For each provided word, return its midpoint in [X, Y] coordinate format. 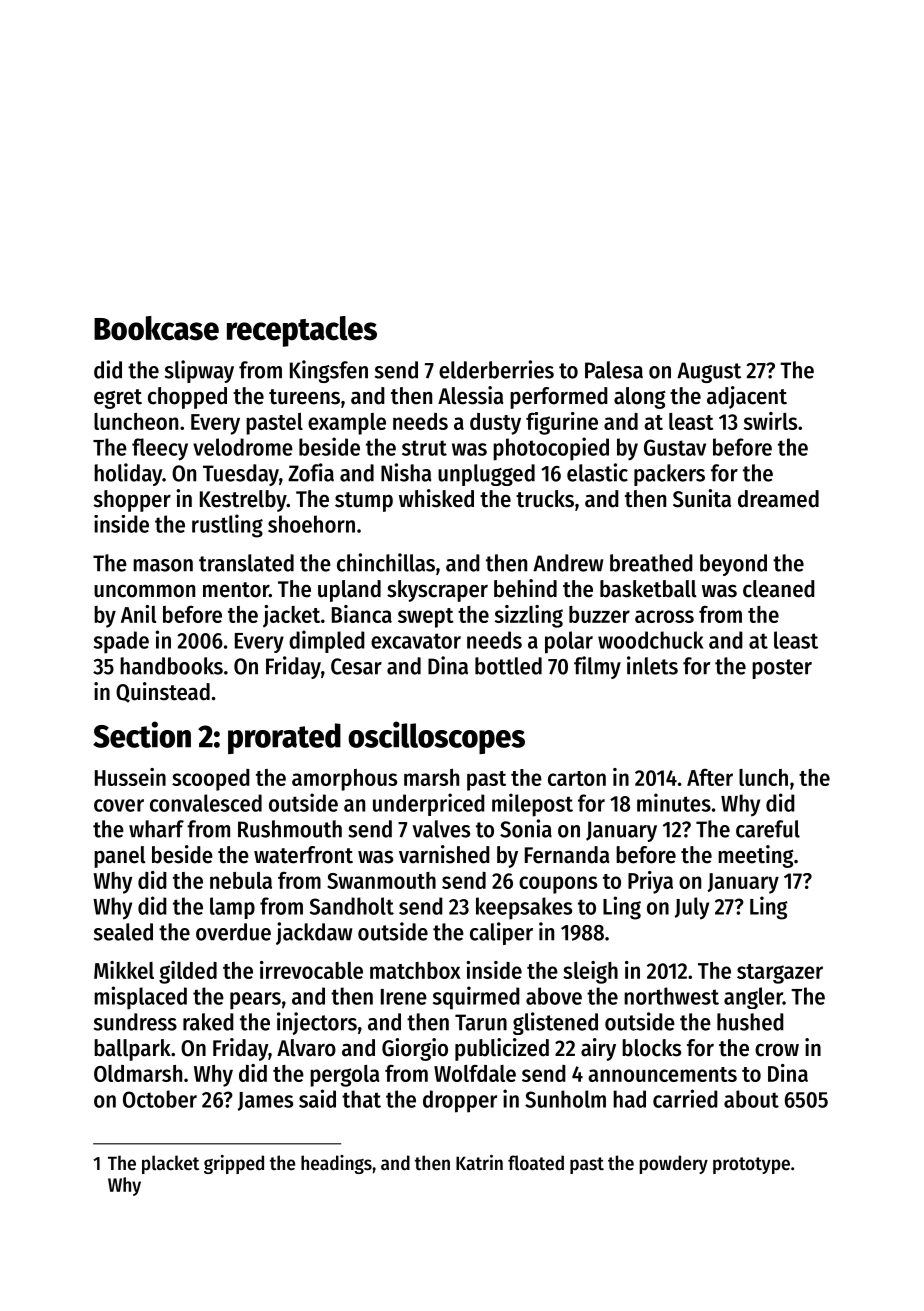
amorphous [344, 780]
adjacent [747, 397]
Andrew [568, 563]
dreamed [778, 499]
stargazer [780, 974]
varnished [444, 854]
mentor [236, 590]
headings [336, 1164]
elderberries [496, 369]
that [361, 1099]
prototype [751, 1165]
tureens [304, 397]
